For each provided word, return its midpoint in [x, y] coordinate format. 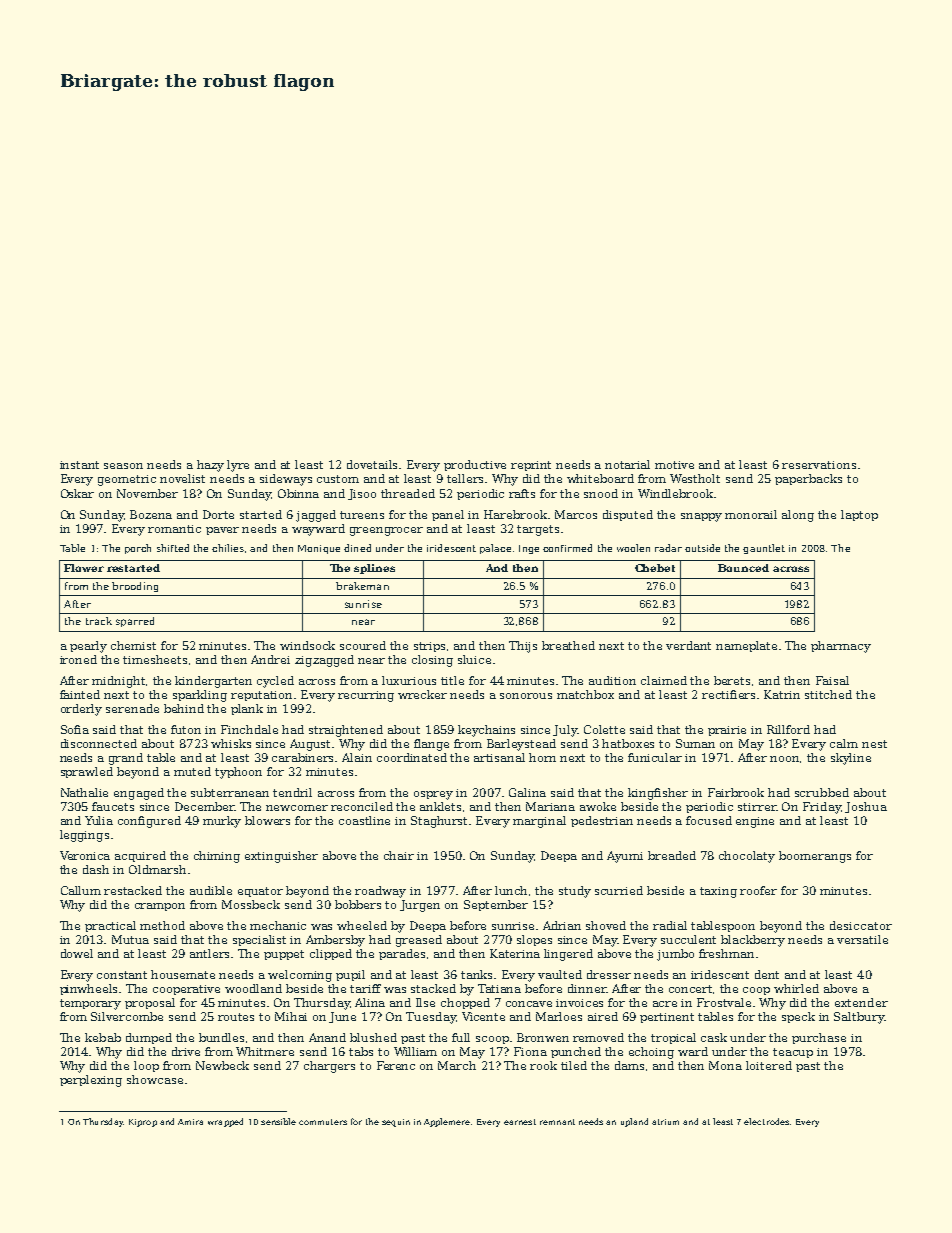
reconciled [362, 806]
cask [714, 1037]
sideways [286, 480]
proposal [150, 1003]
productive [475, 465]
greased [419, 941]
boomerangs [815, 857]
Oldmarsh [157, 869]
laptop [859, 515]
